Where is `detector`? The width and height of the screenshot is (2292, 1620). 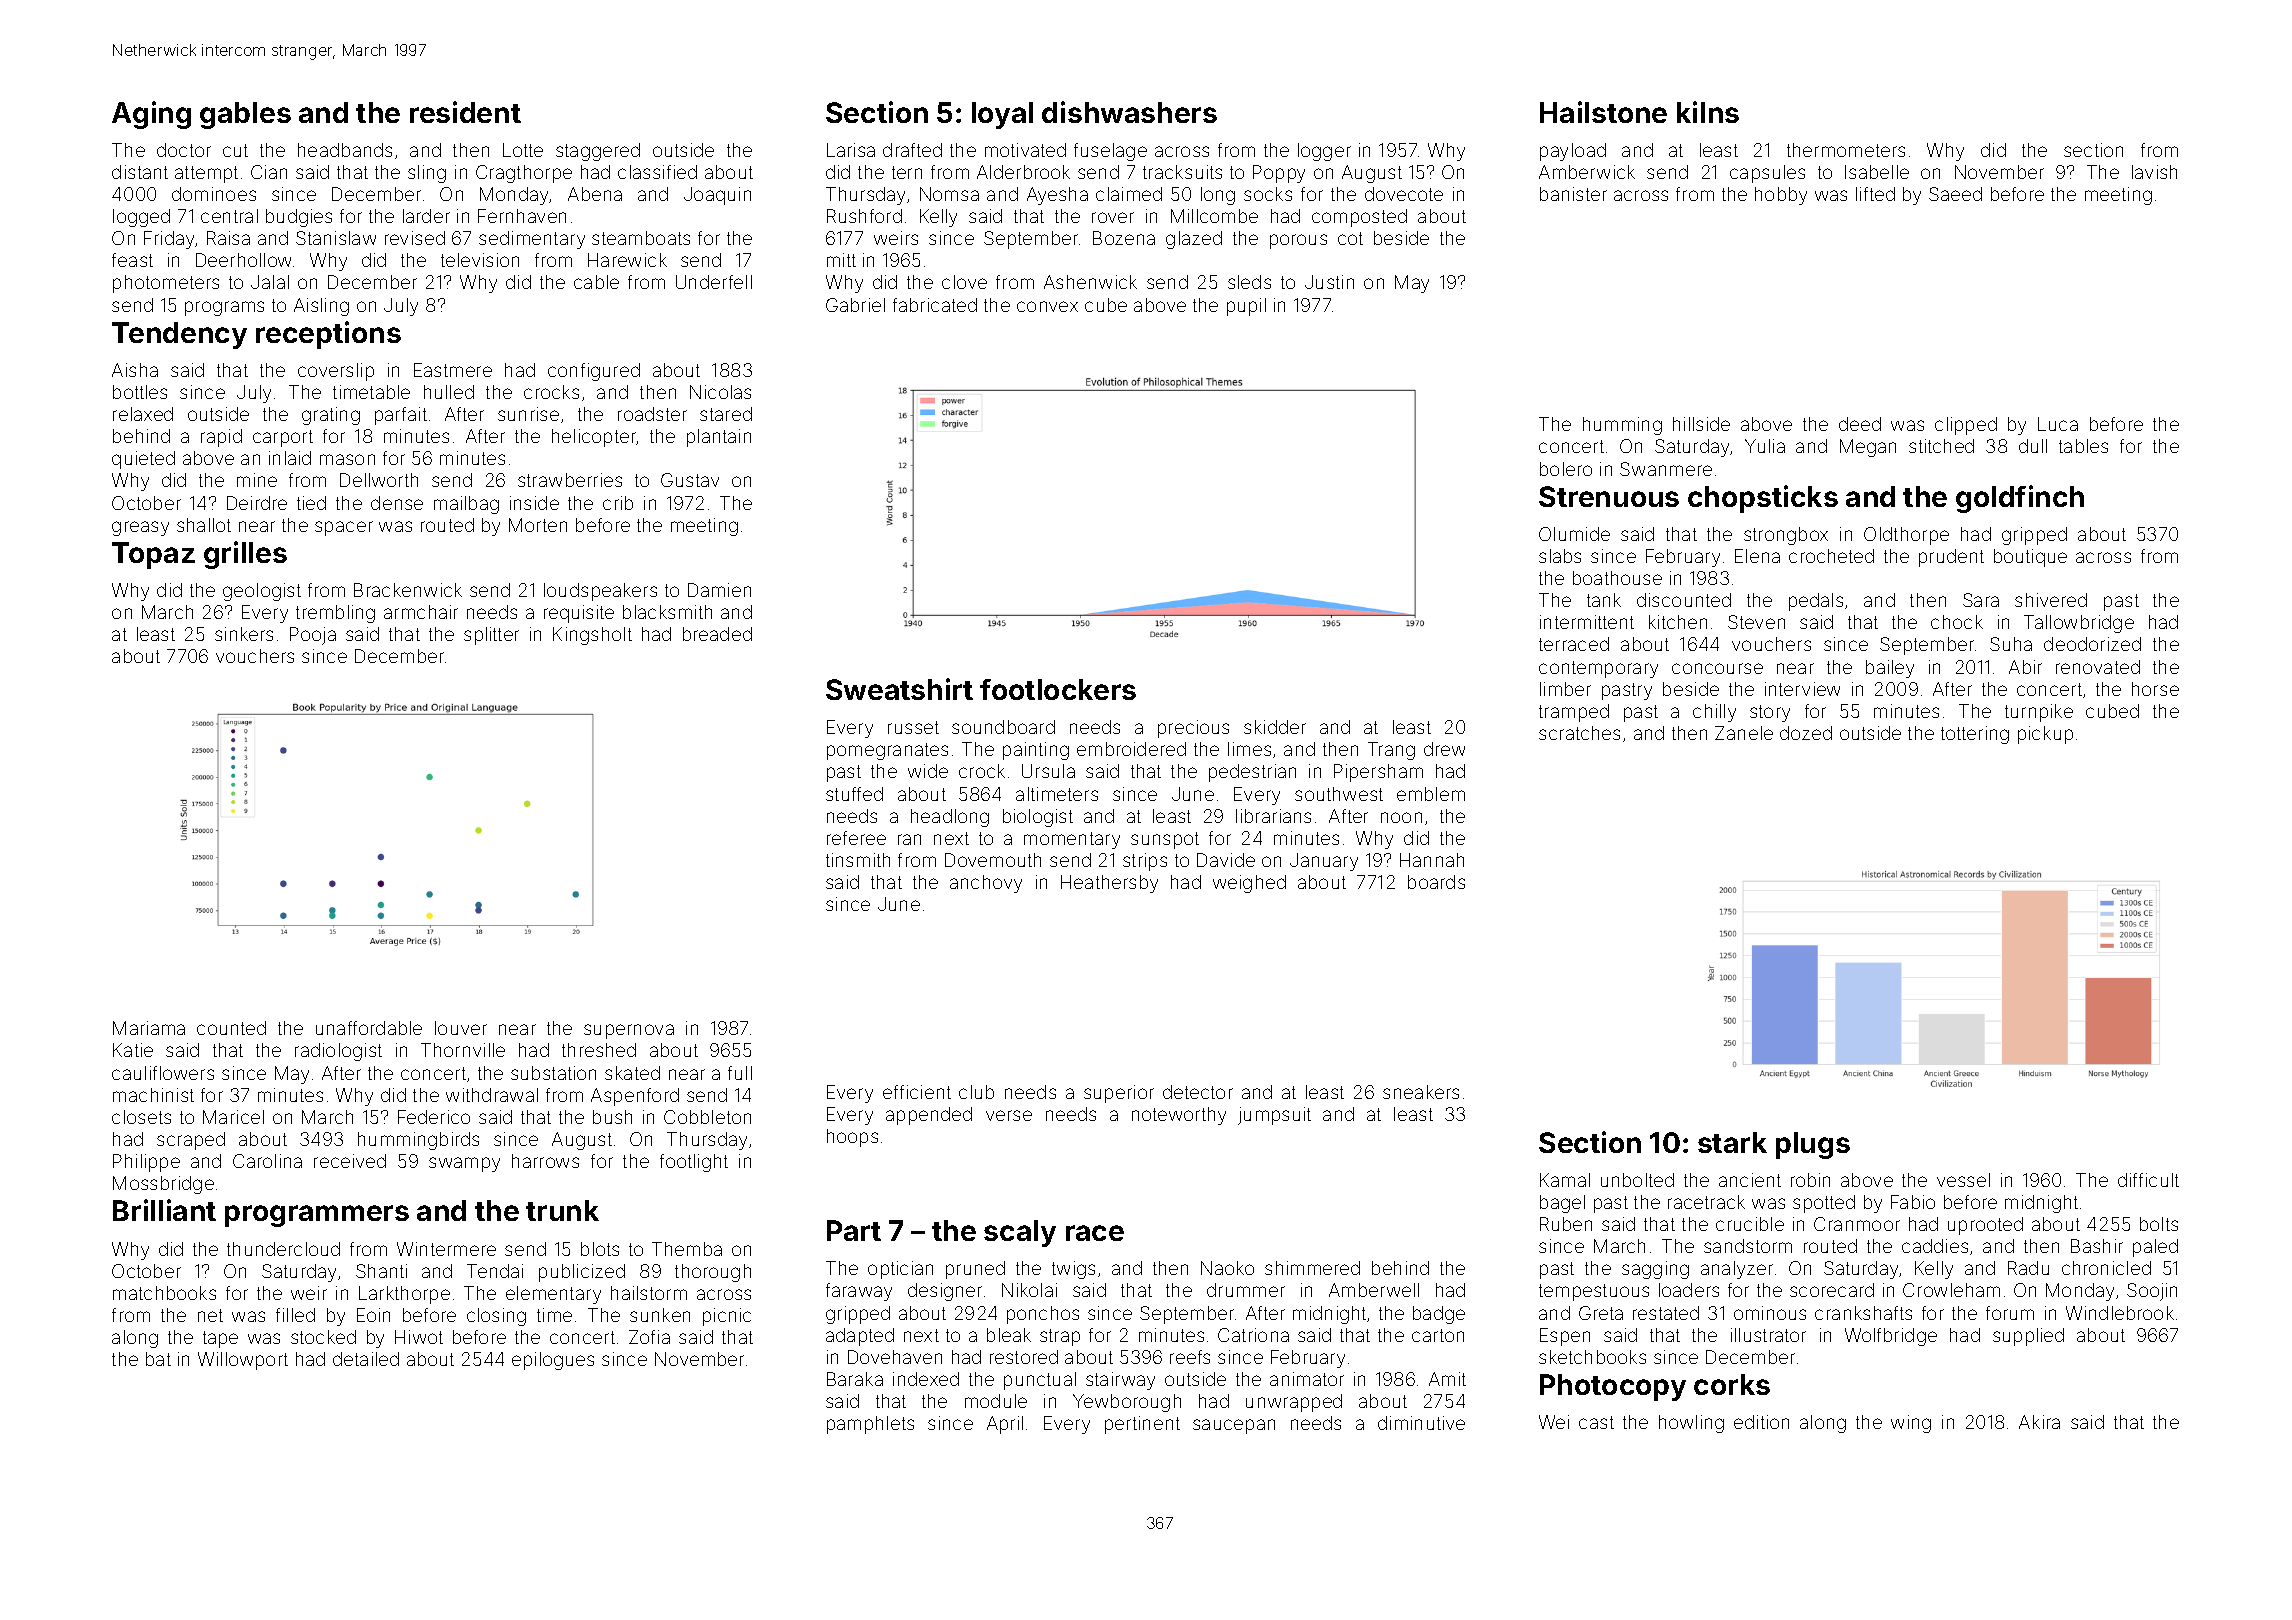
detector is located at coordinates (1198, 1092).
